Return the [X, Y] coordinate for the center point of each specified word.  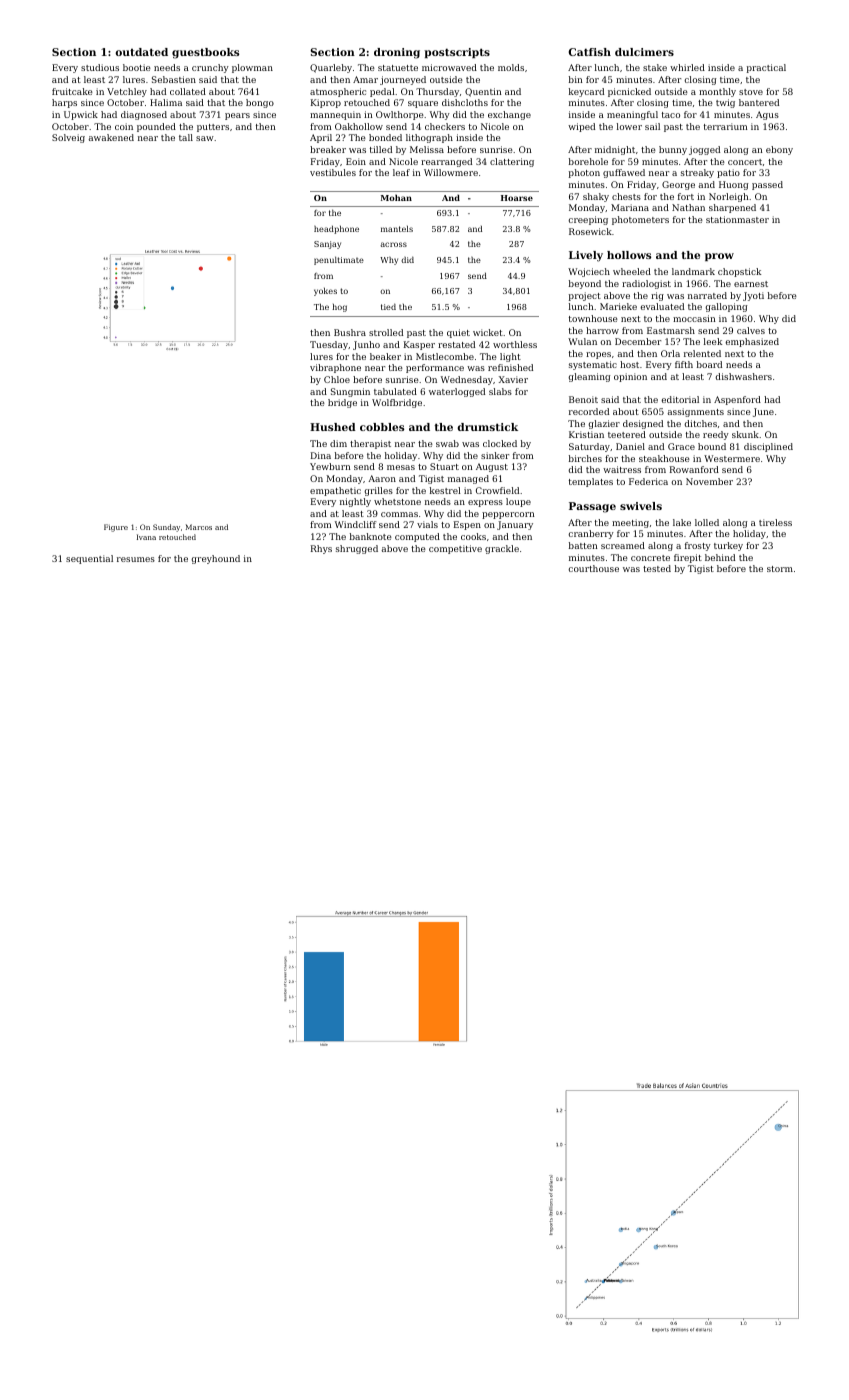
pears [237, 116]
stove [751, 92]
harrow [602, 330]
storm [780, 569]
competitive [455, 549]
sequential [89, 559]
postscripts [457, 53]
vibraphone [335, 368]
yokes [325, 292]
